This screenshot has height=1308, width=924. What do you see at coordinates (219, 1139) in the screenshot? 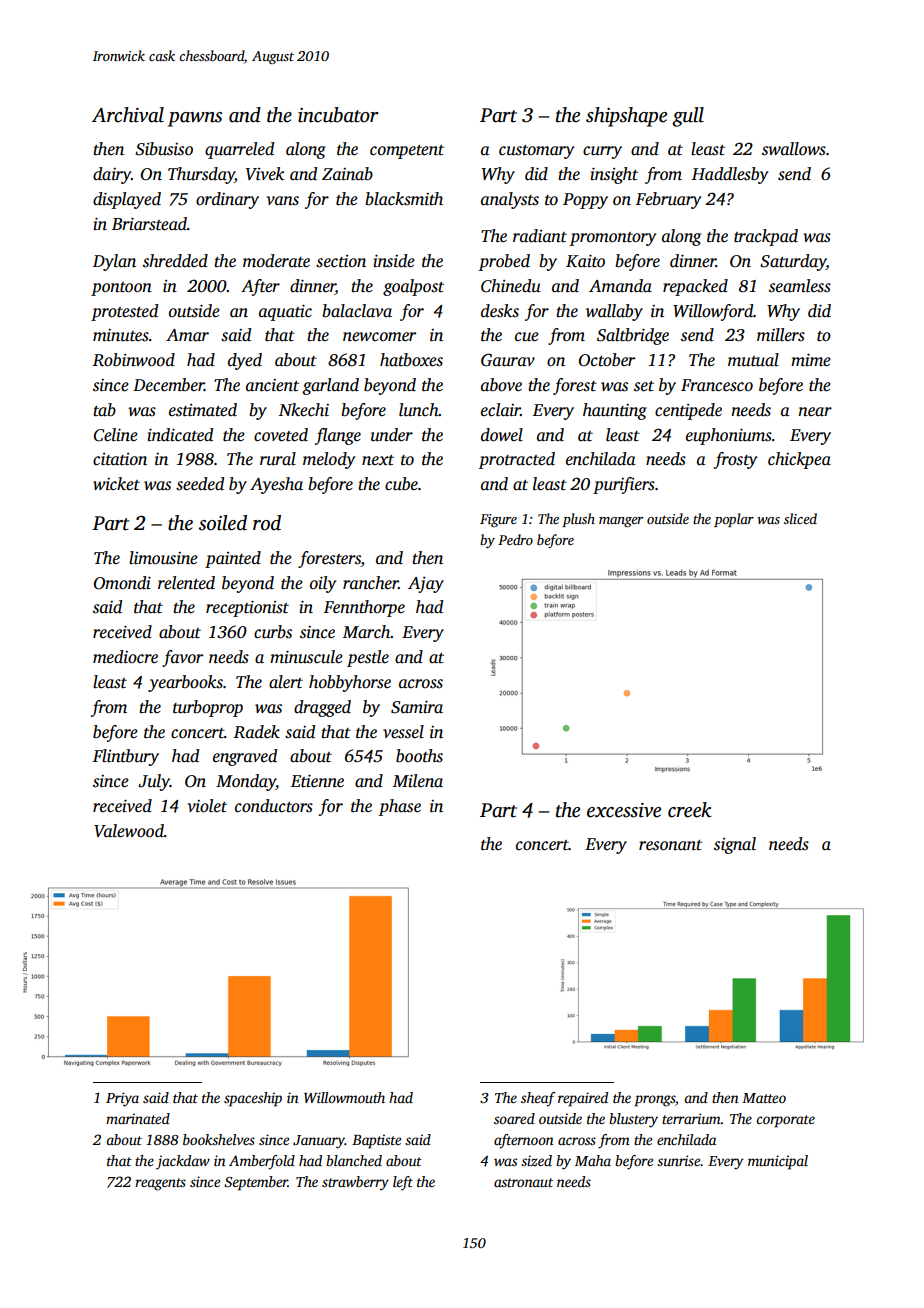
I see `bookshelves` at bounding box center [219, 1139].
